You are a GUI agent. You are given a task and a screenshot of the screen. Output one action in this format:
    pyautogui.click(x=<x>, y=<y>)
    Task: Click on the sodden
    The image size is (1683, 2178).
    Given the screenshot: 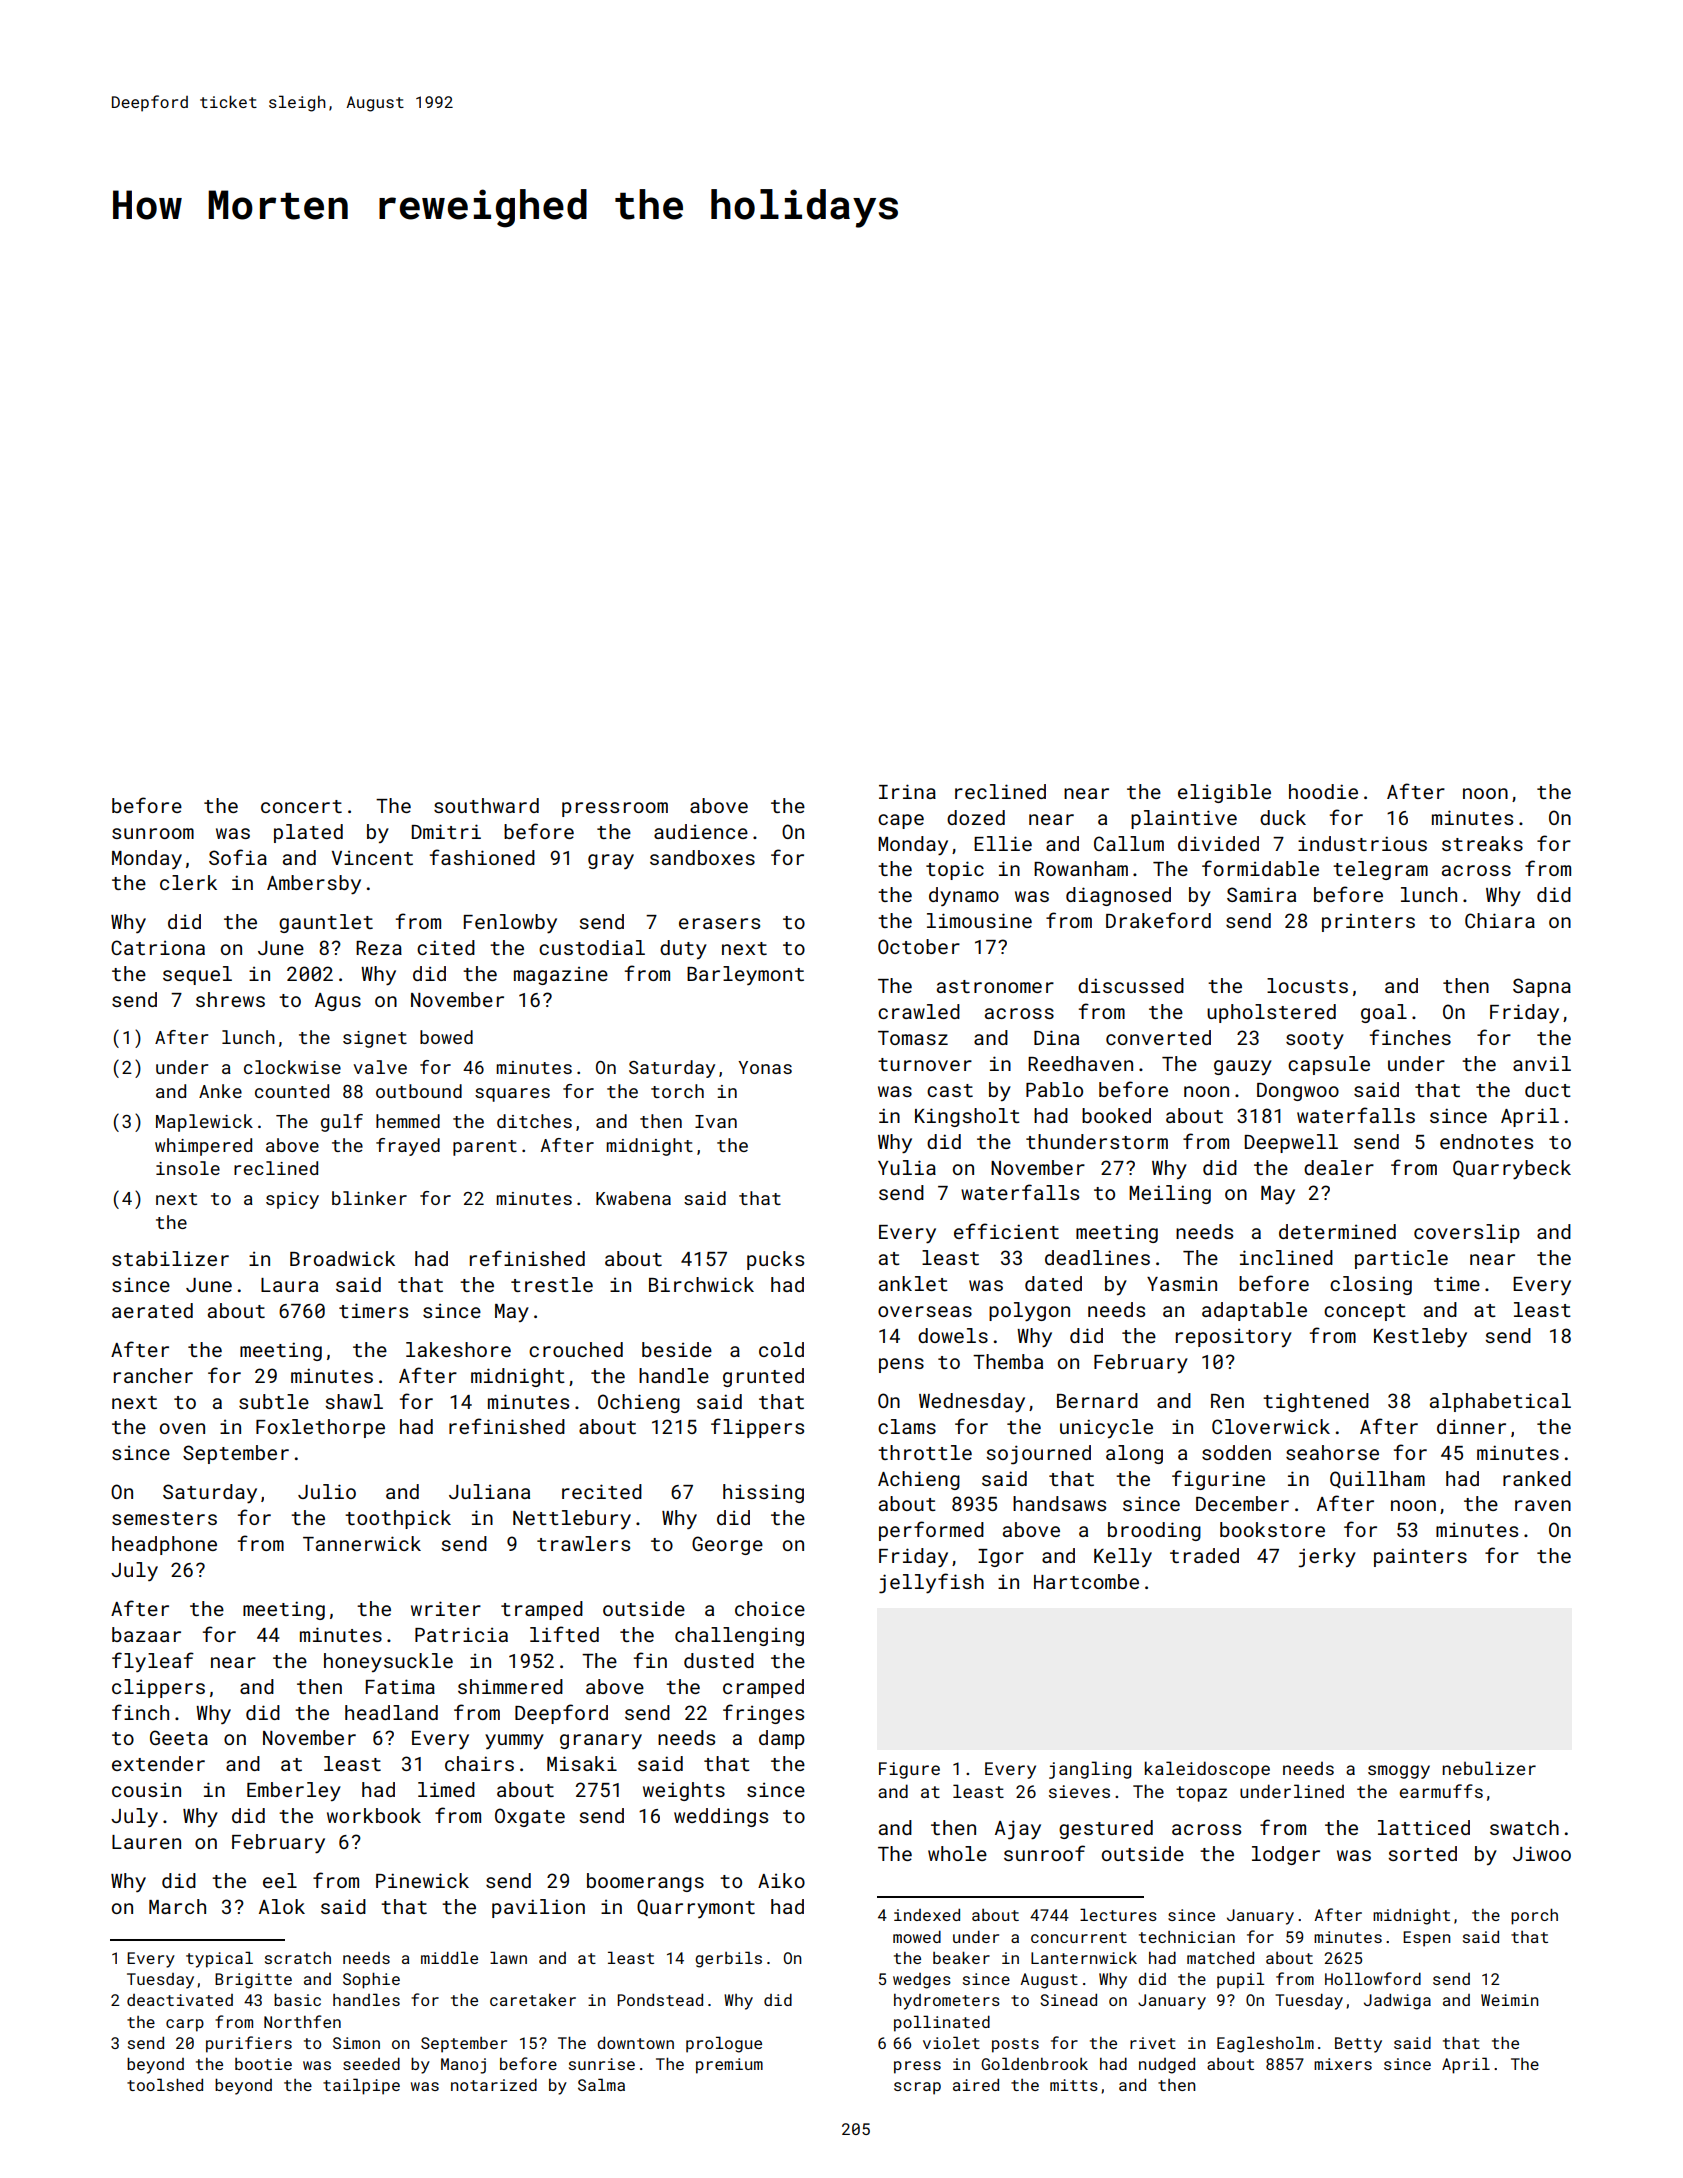 What is the action you would take?
    pyautogui.click(x=1236, y=1452)
